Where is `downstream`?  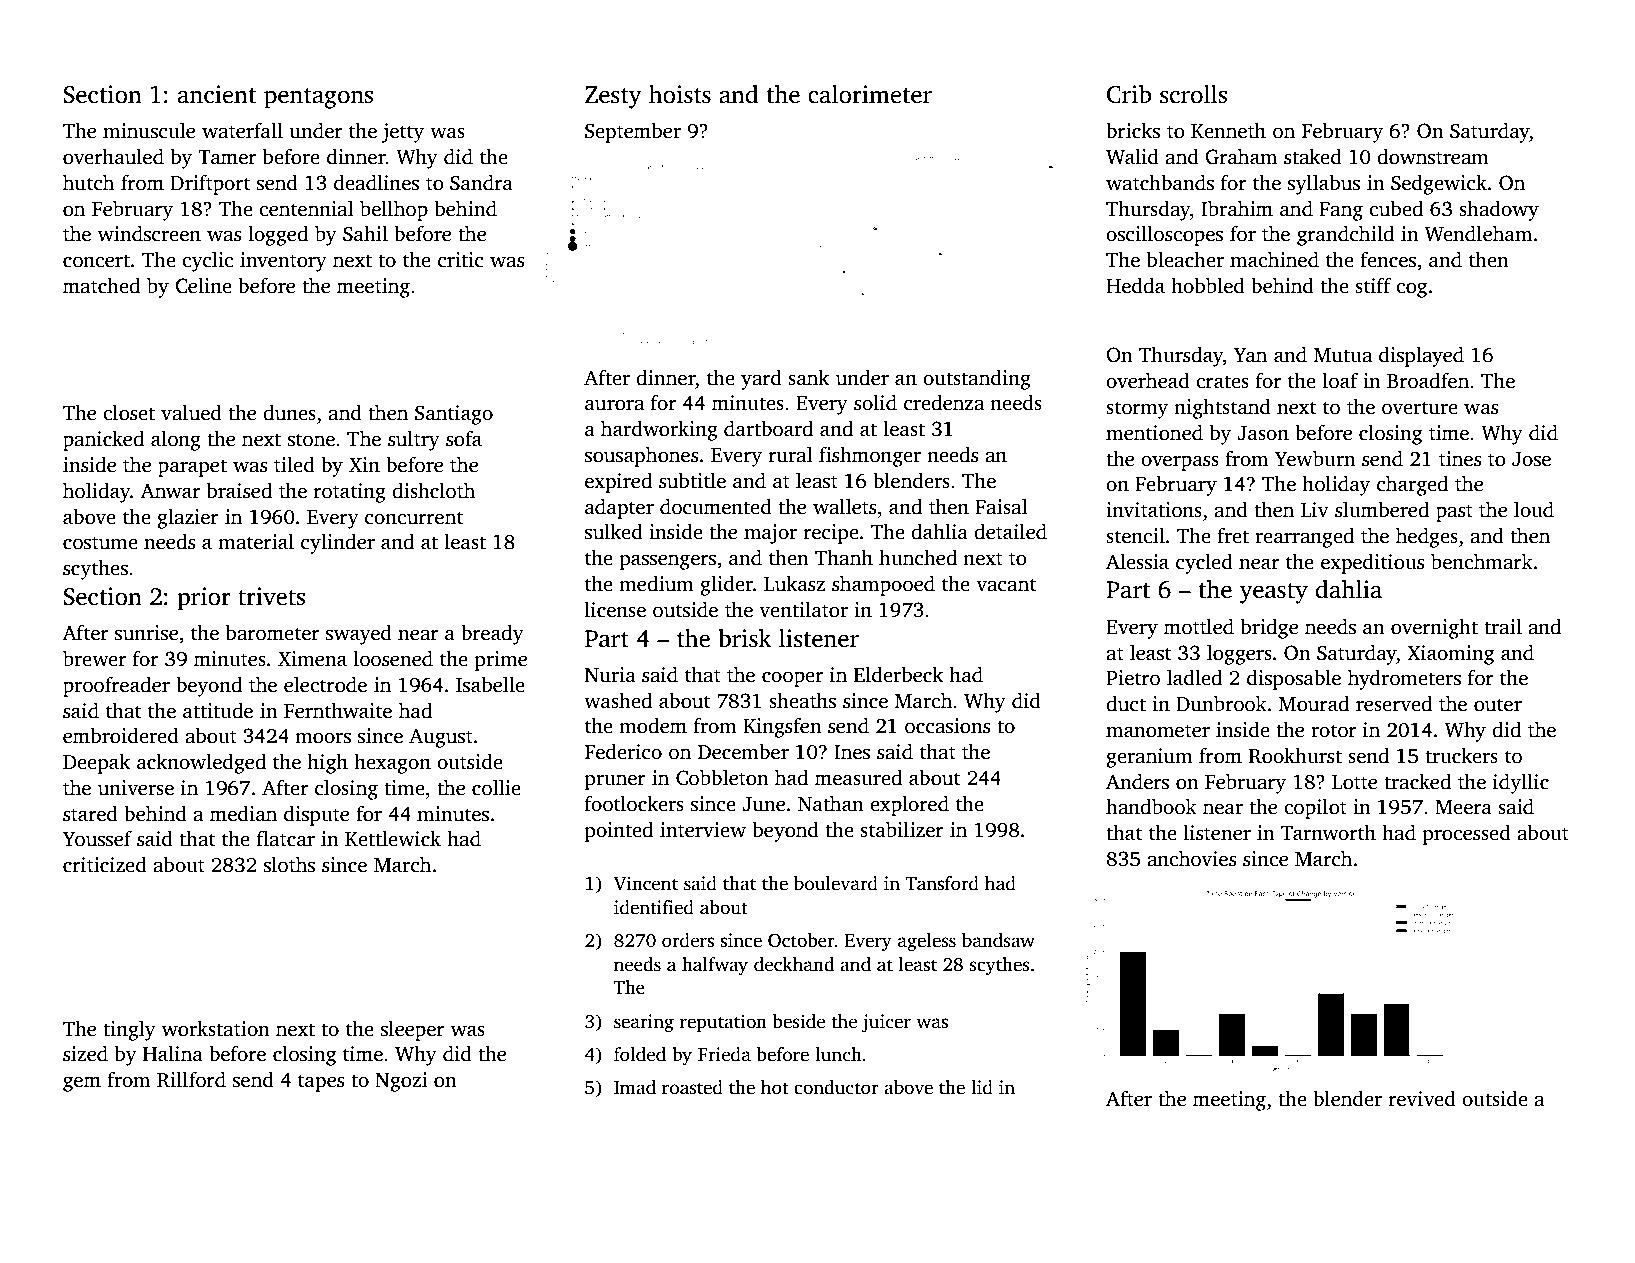
downstream is located at coordinates (1433, 156).
